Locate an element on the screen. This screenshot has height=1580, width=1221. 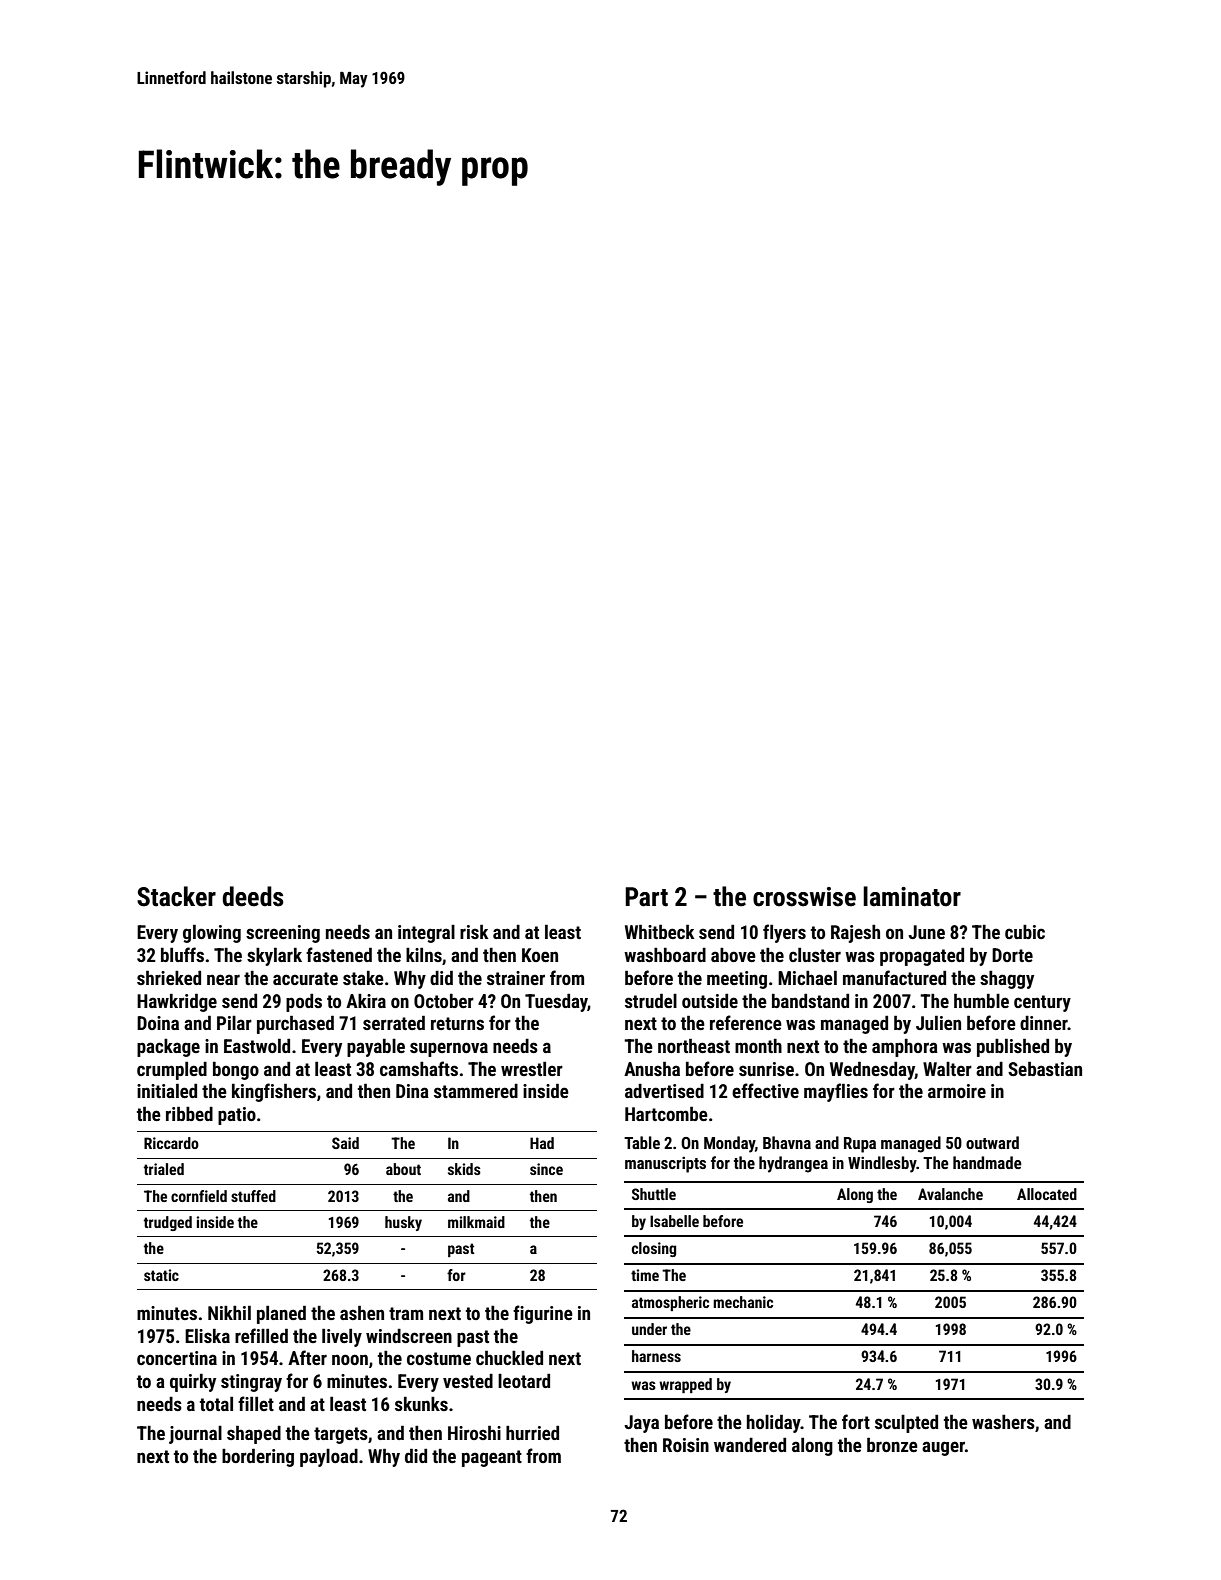
atmospheric is located at coordinates (670, 1303).
